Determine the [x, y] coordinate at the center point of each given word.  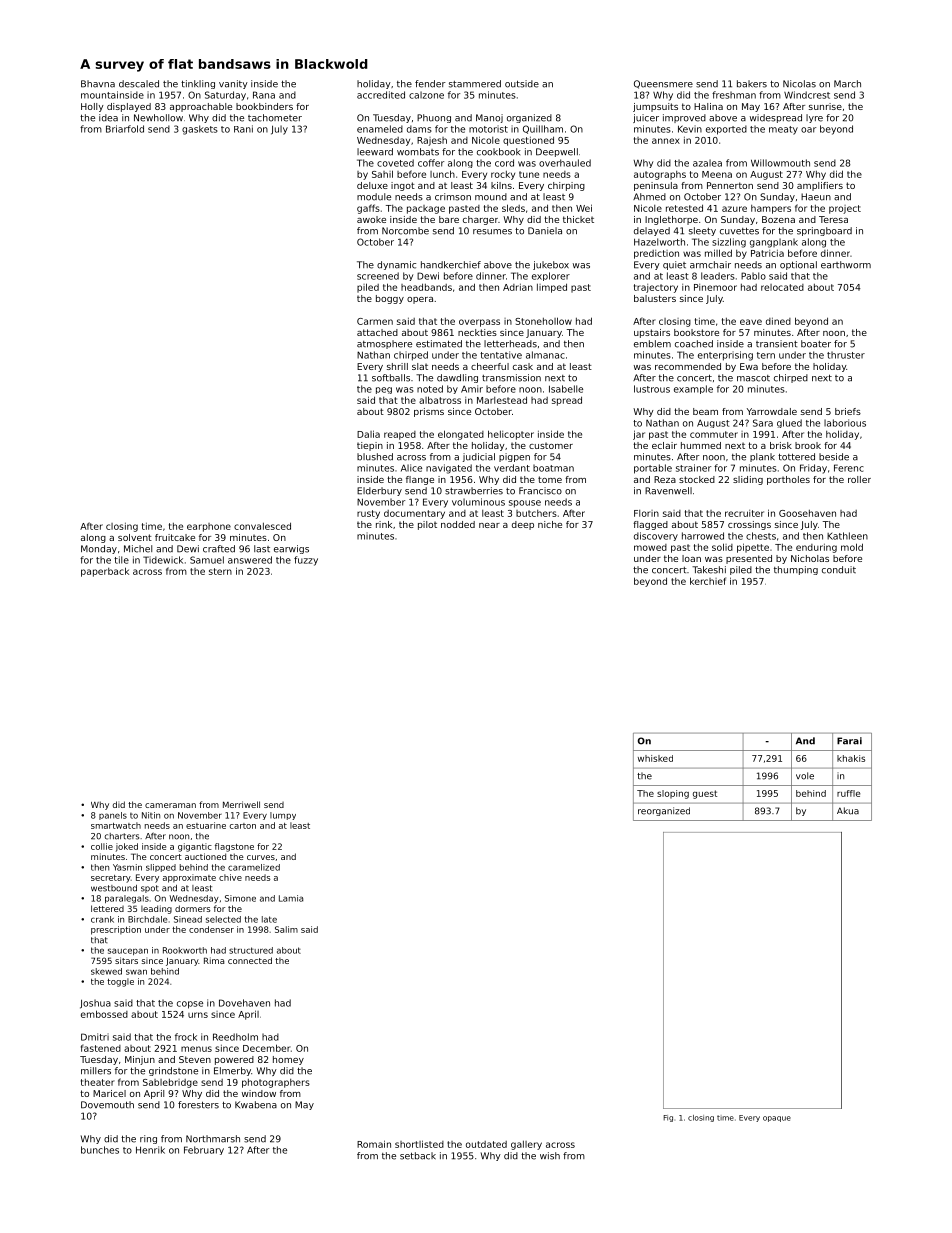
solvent [135, 537]
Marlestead [502, 400]
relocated [782, 287]
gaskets [200, 130]
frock [186, 1037]
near [489, 525]
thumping [796, 570]
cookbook [499, 152]
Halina [708, 106]
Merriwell [241, 804]
